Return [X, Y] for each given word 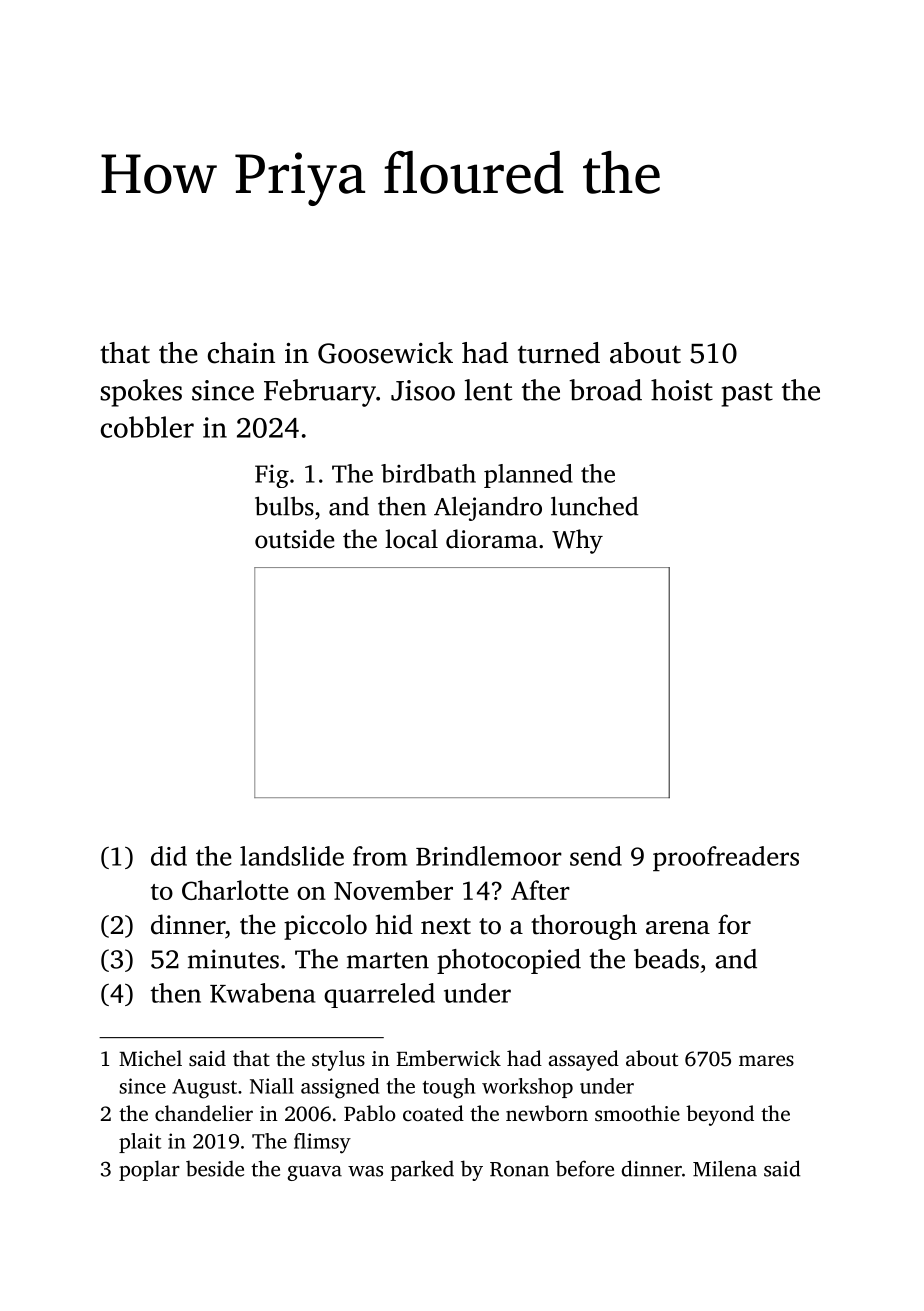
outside [294, 539]
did [169, 856]
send [596, 856]
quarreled [379, 995]
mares [766, 1060]
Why [577, 541]
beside [215, 1168]
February [320, 393]
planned [528, 476]
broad [605, 390]
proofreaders [726, 858]
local [411, 539]
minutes [233, 959]
